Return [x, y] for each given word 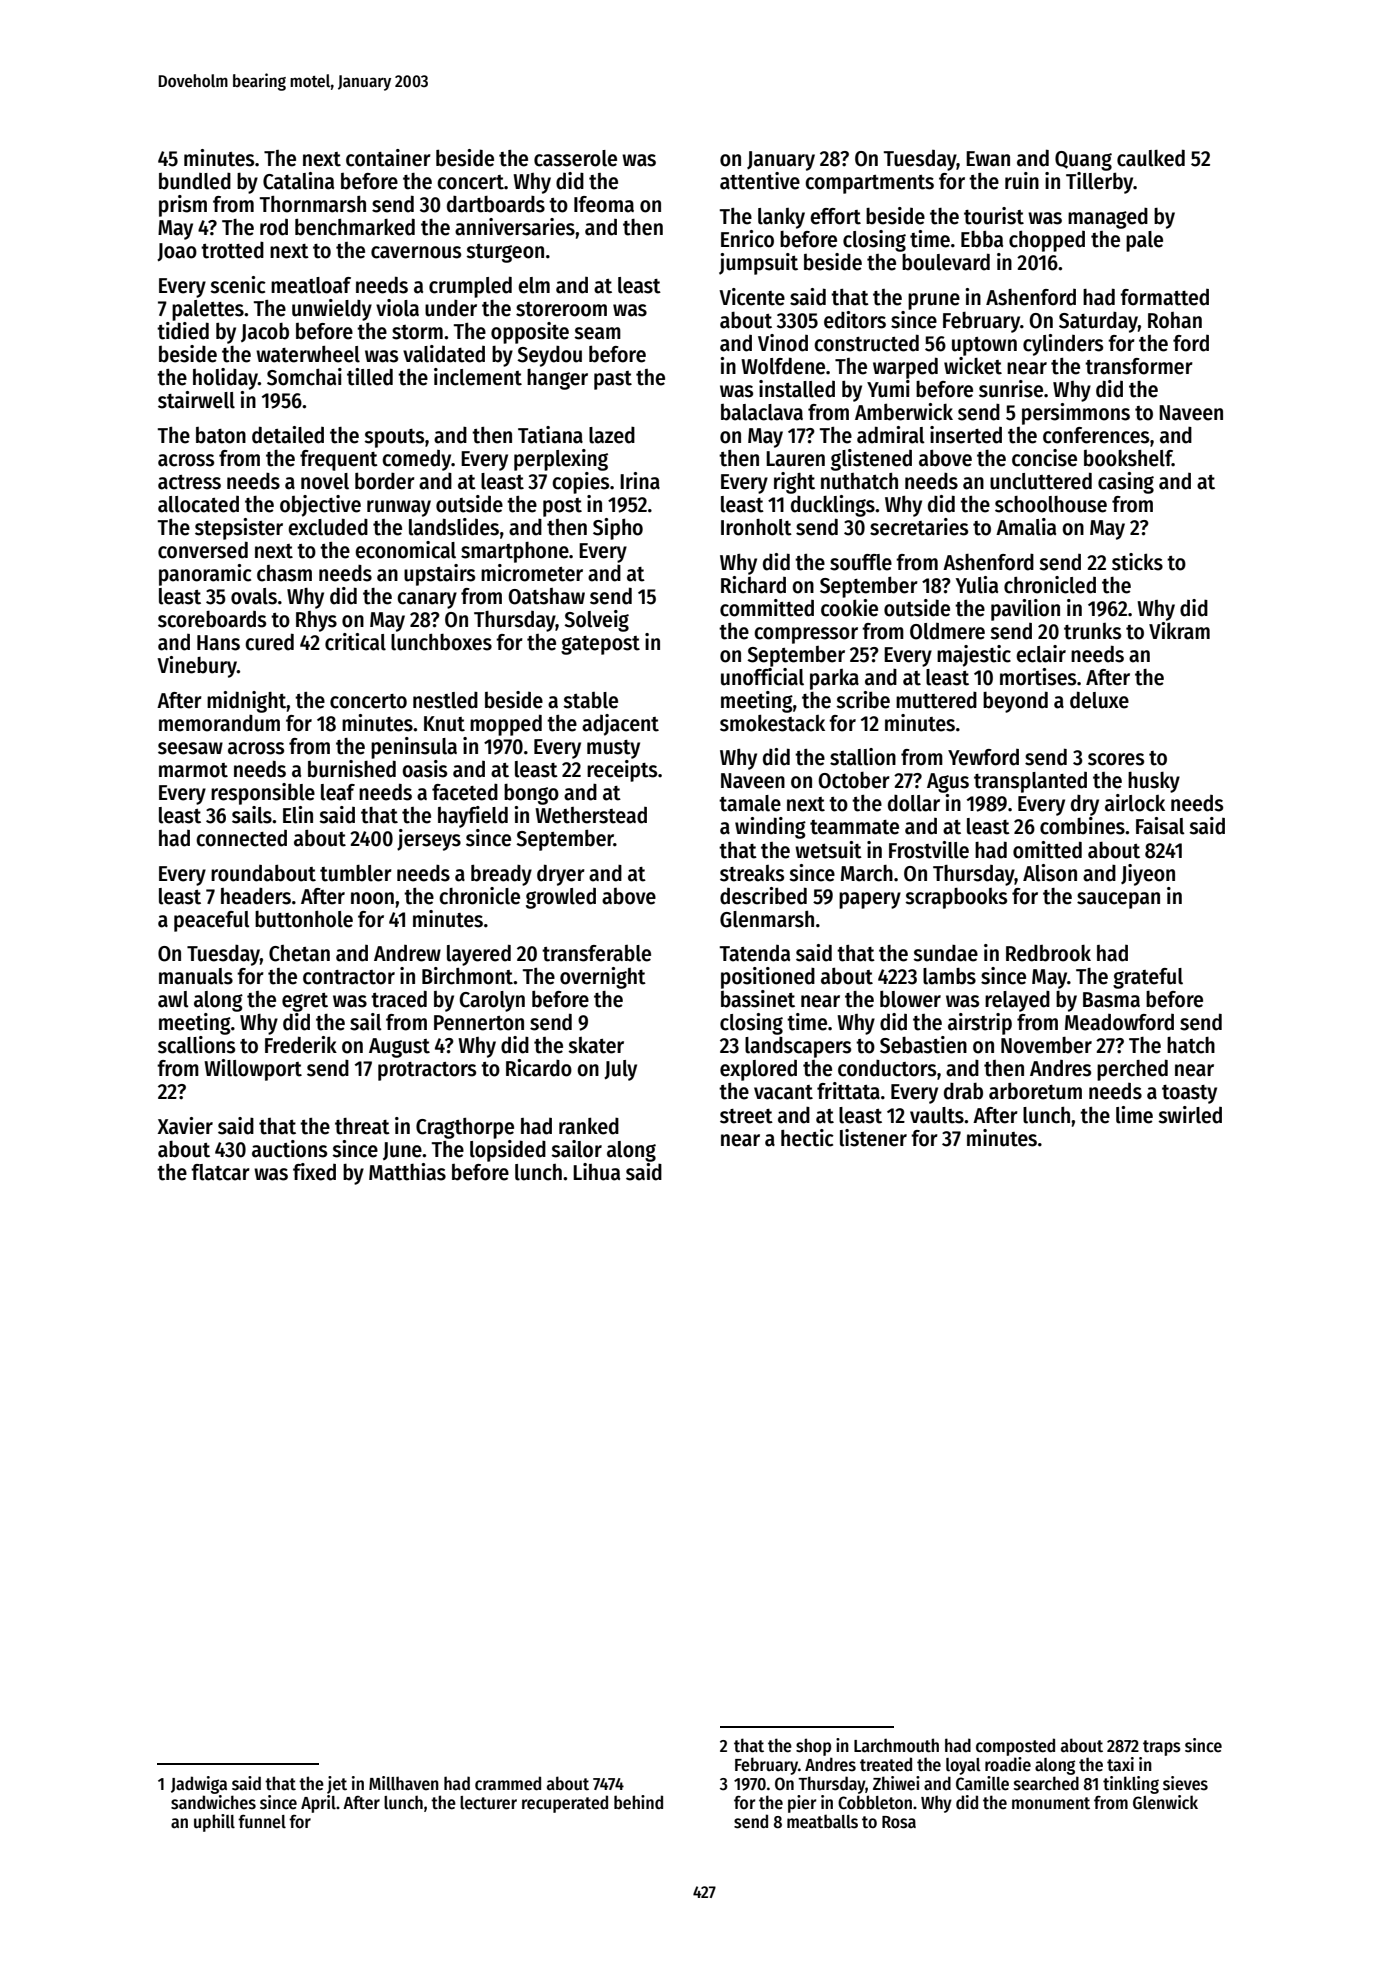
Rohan [1175, 320]
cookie [849, 608]
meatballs [822, 1821]
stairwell [196, 400]
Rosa [899, 1822]
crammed [508, 1783]
